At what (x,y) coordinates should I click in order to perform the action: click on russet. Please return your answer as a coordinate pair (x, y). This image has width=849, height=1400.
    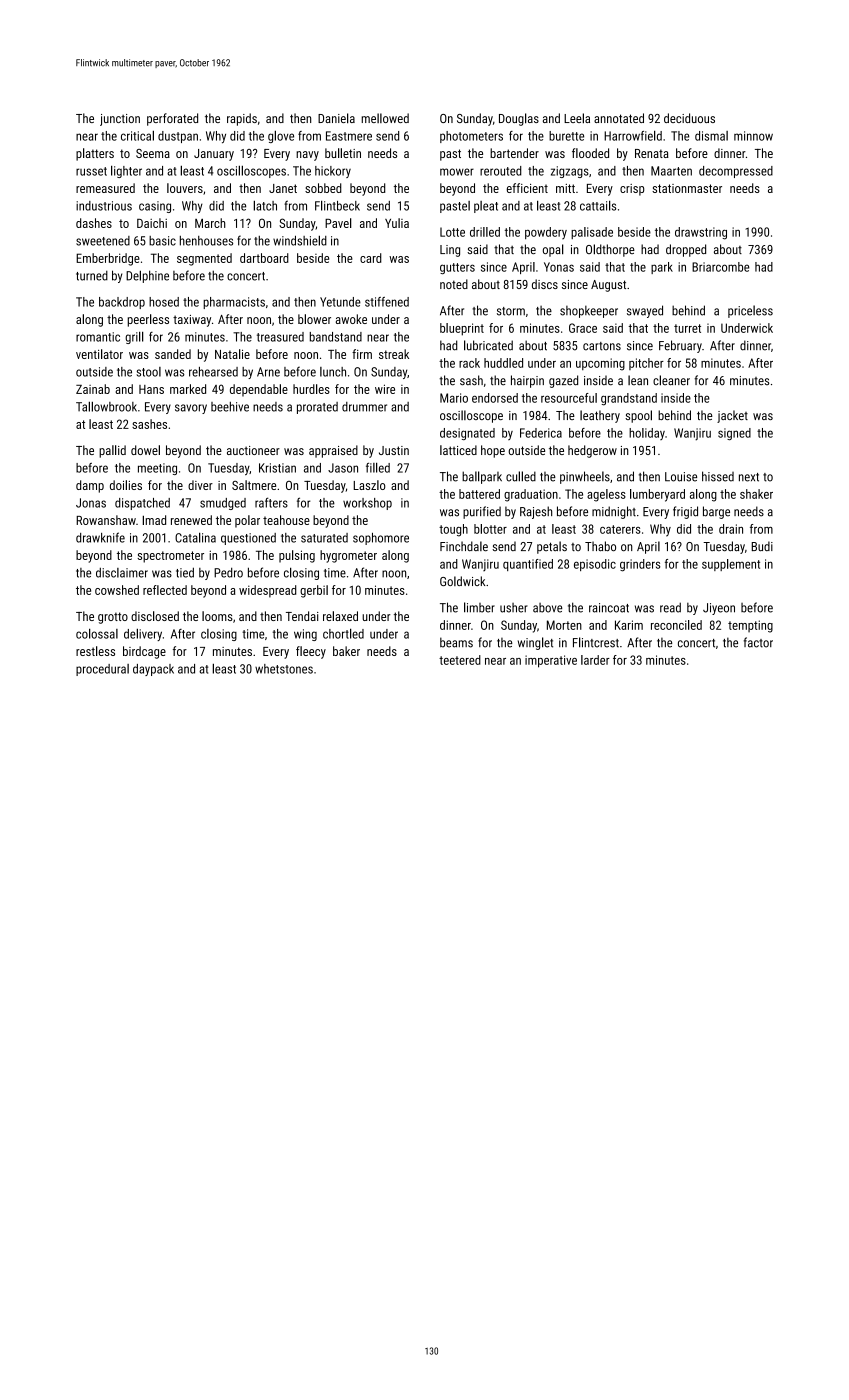
    Looking at the image, I should click on (91, 171).
